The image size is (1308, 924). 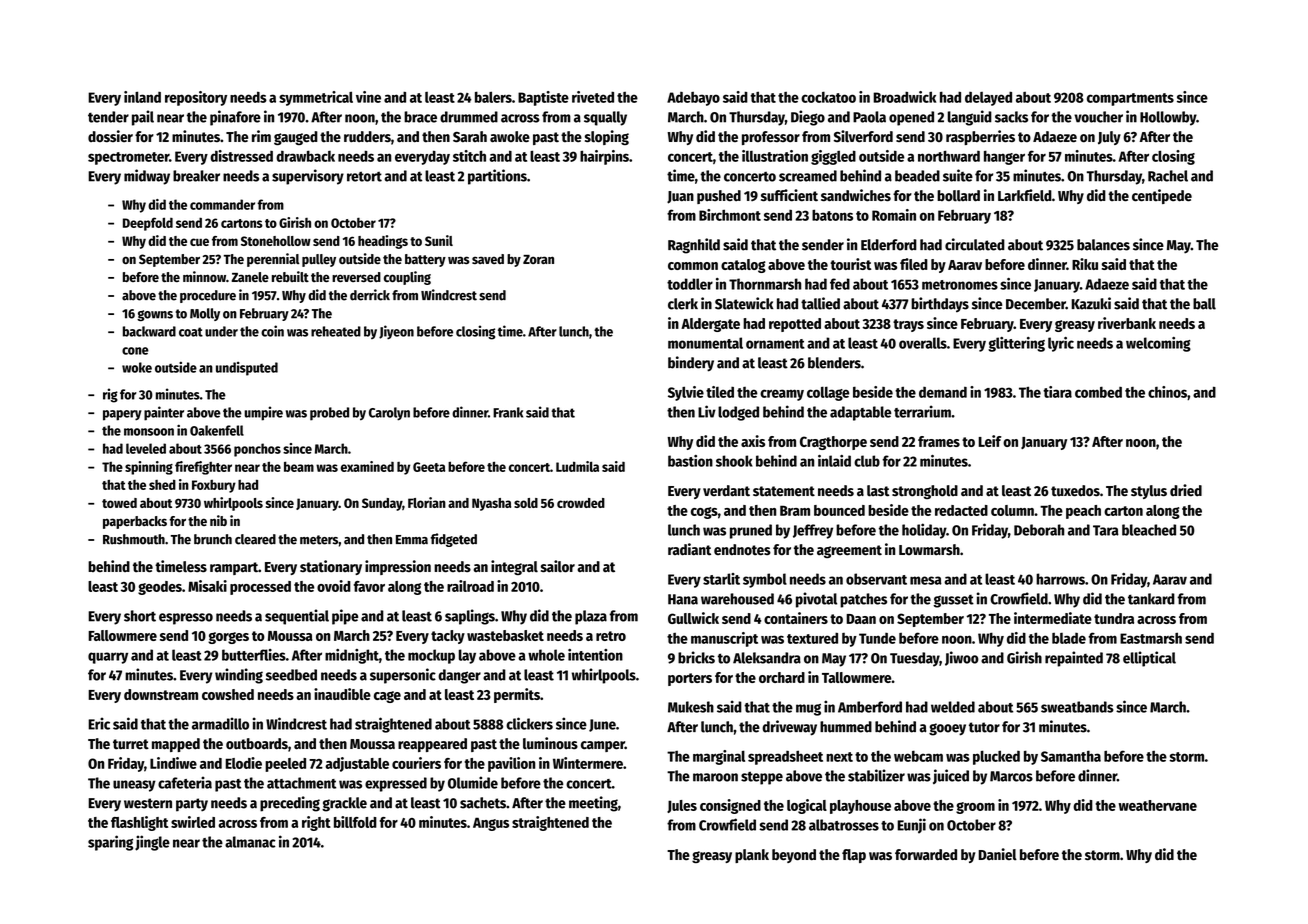 What do you see at coordinates (680, 197) in the screenshot?
I see `Juan` at bounding box center [680, 197].
